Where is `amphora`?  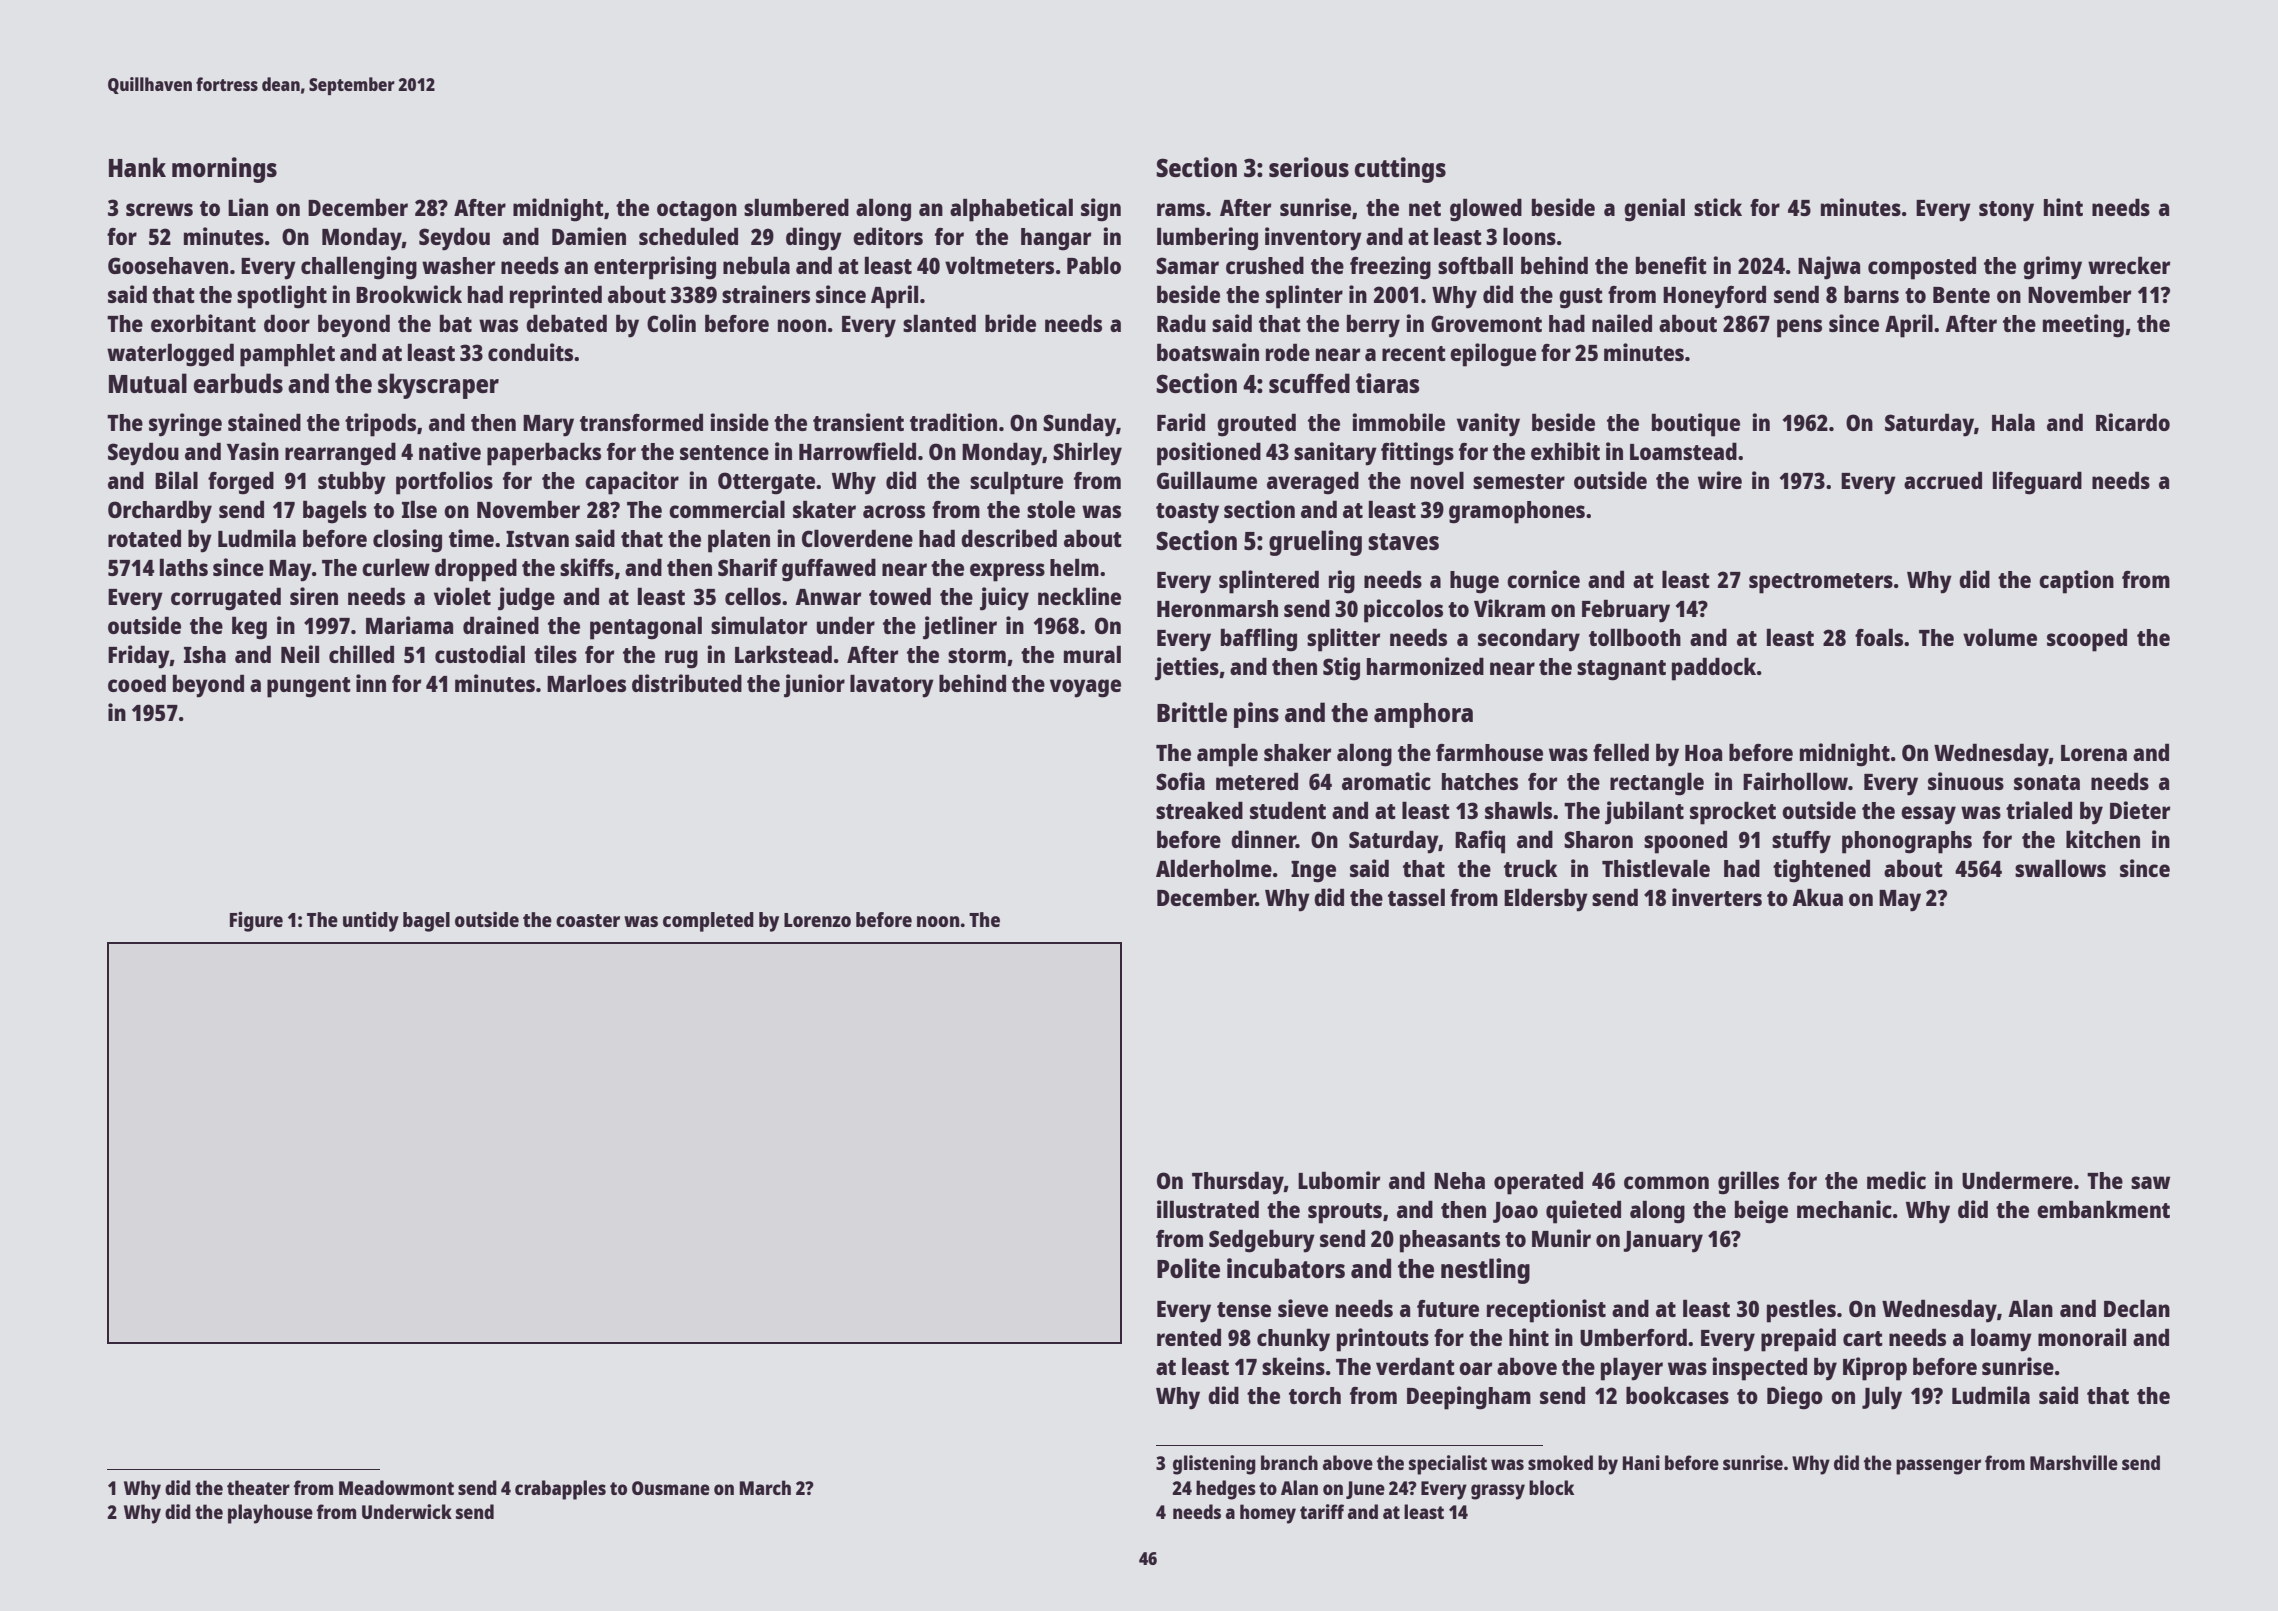
amphora is located at coordinates (1423, 715).
